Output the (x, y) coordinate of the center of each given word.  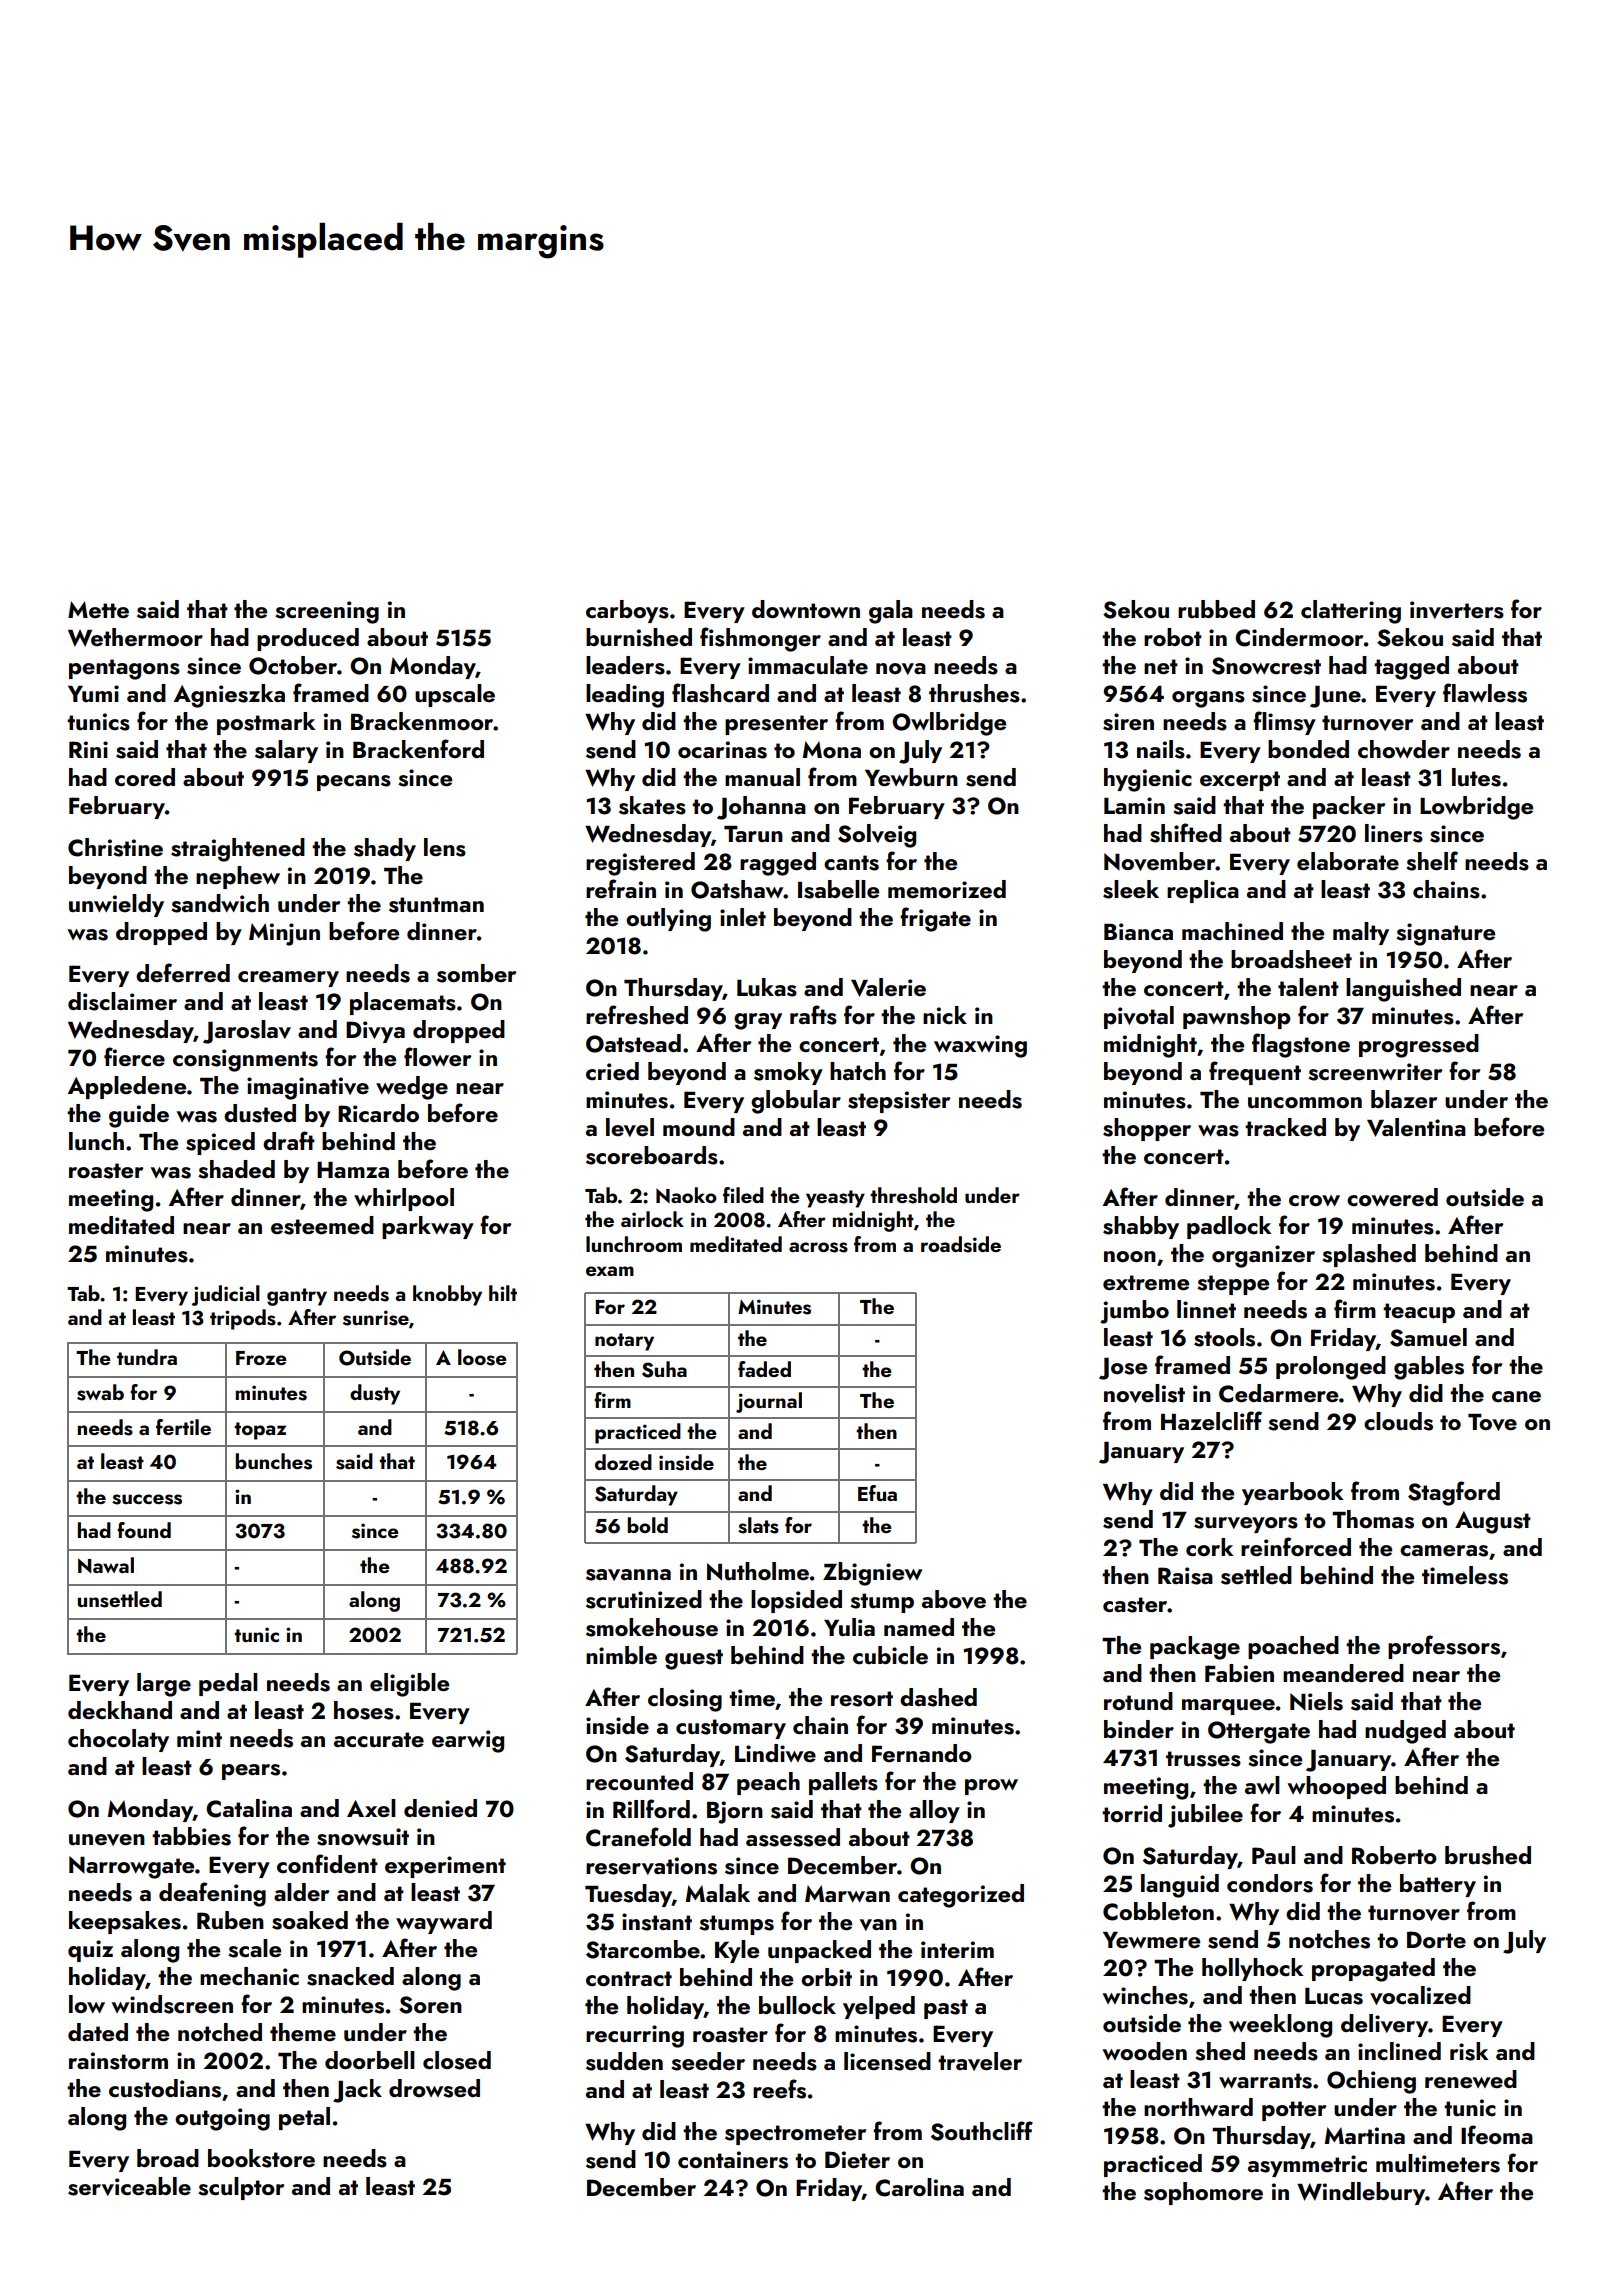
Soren (430, 2005)
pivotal (1139, 1017)
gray (758, 1021)
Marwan (847, 1893)
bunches (274, 1461)
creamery (288, 979)
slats (758, 1525)
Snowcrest (1266, 666)
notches (1329, 1939)
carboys (627, 611)
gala (891, 612)
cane (1516, 1396)
